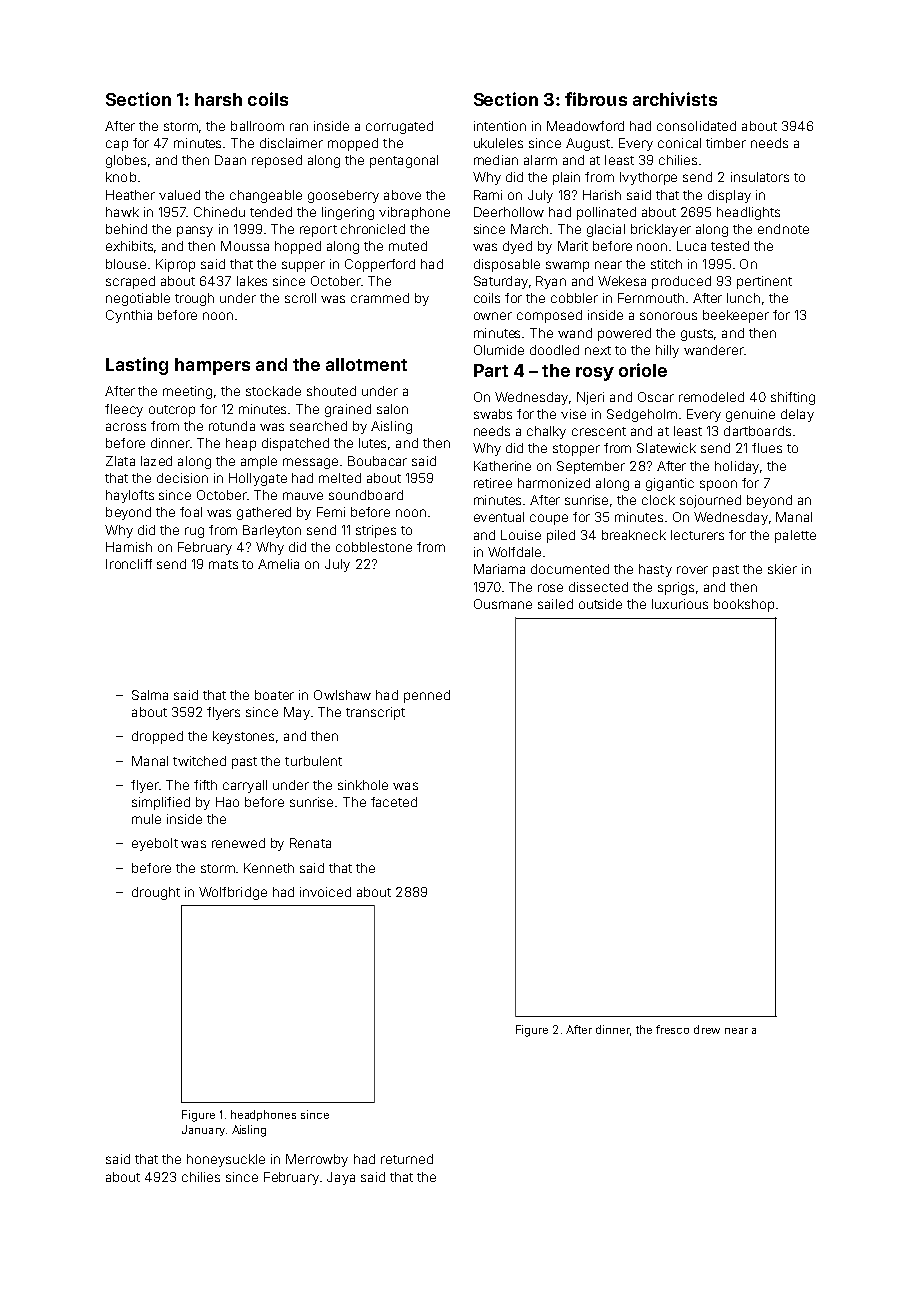  I want to click on archivists, so click(675, 99).
